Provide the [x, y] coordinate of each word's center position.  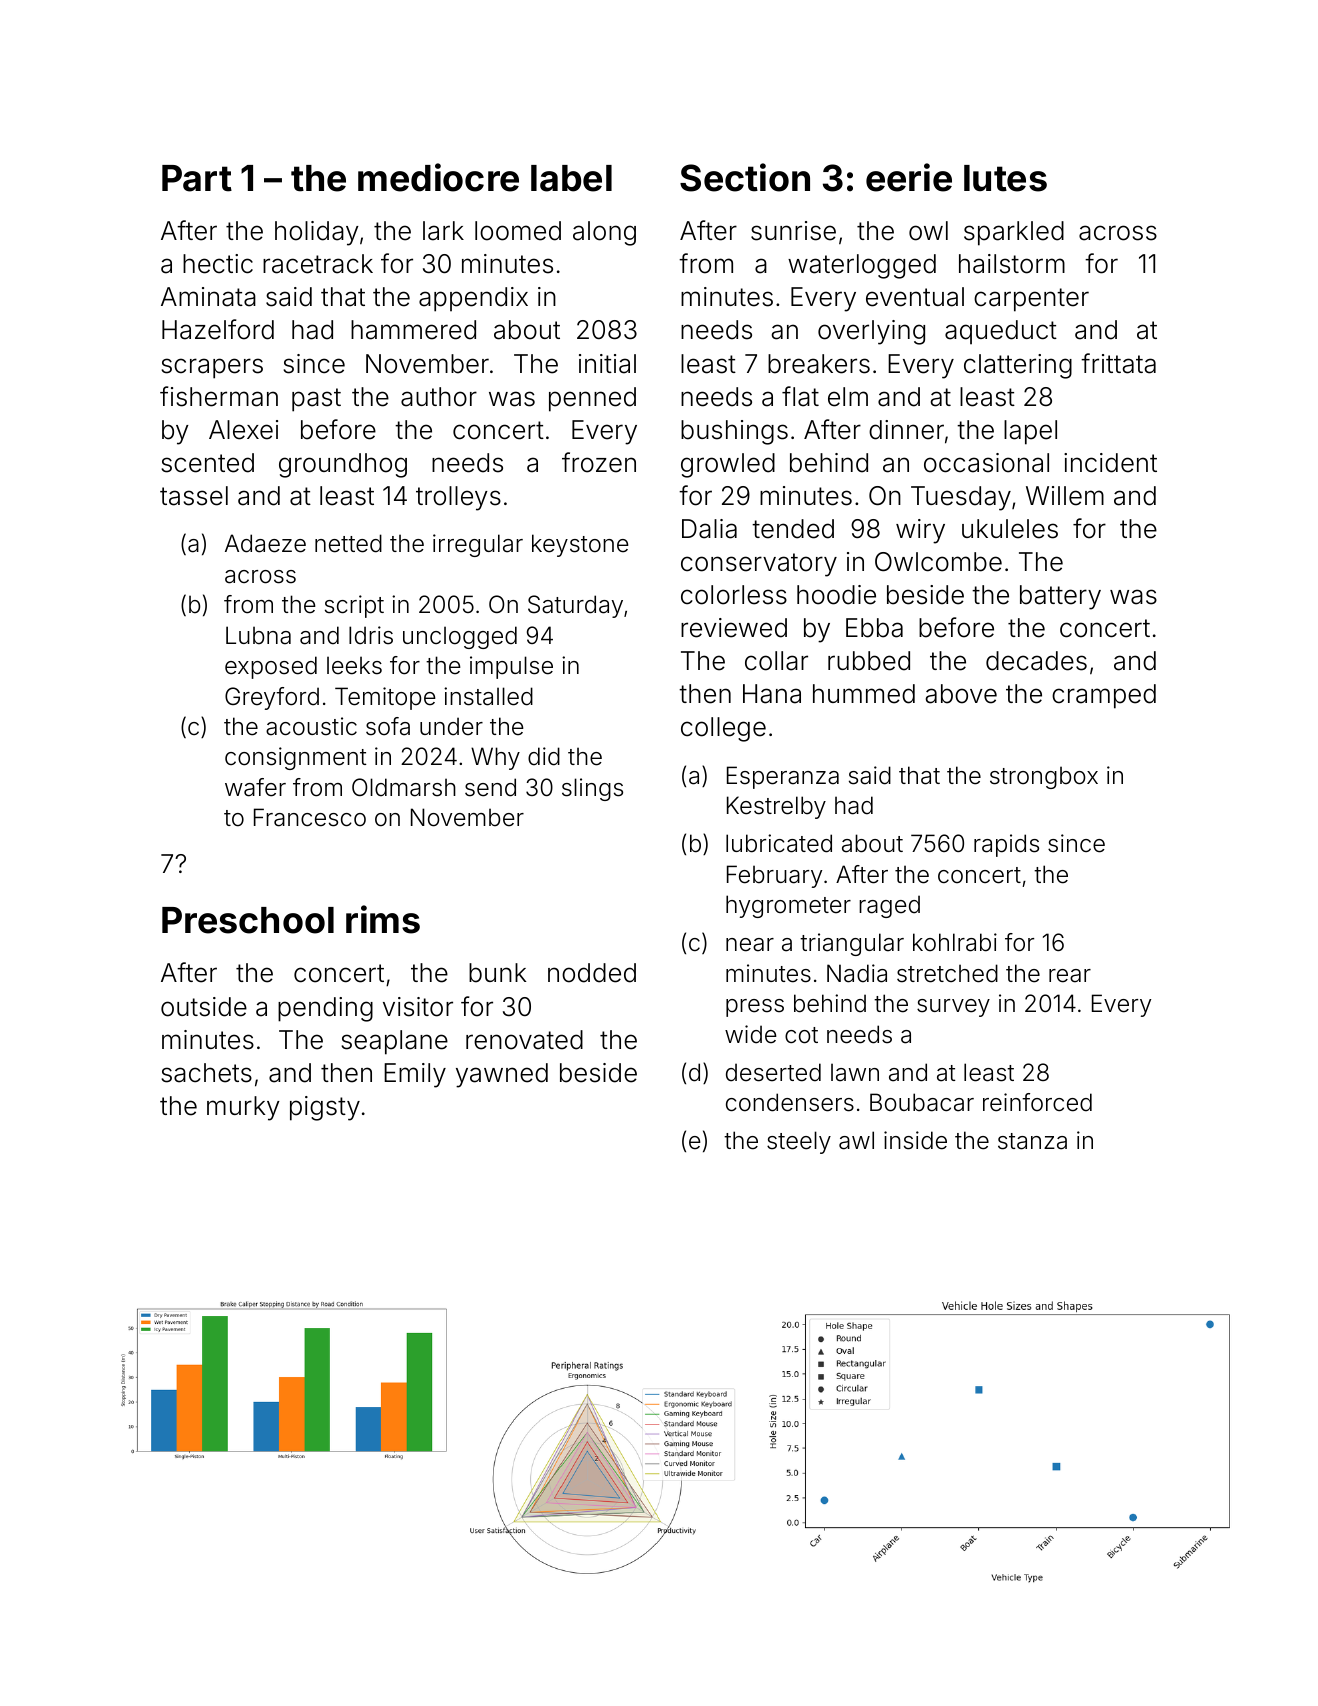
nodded [592, 973]
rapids [1006, 845]
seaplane [394, 1042]
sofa [388, 726]
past [316, 400]
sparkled [1014, 233]
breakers [819, 364]
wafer [255, 787]
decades [1036, 661]
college [723, 729]
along [604, 233]
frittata [1118, 363]
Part [197, 178]
